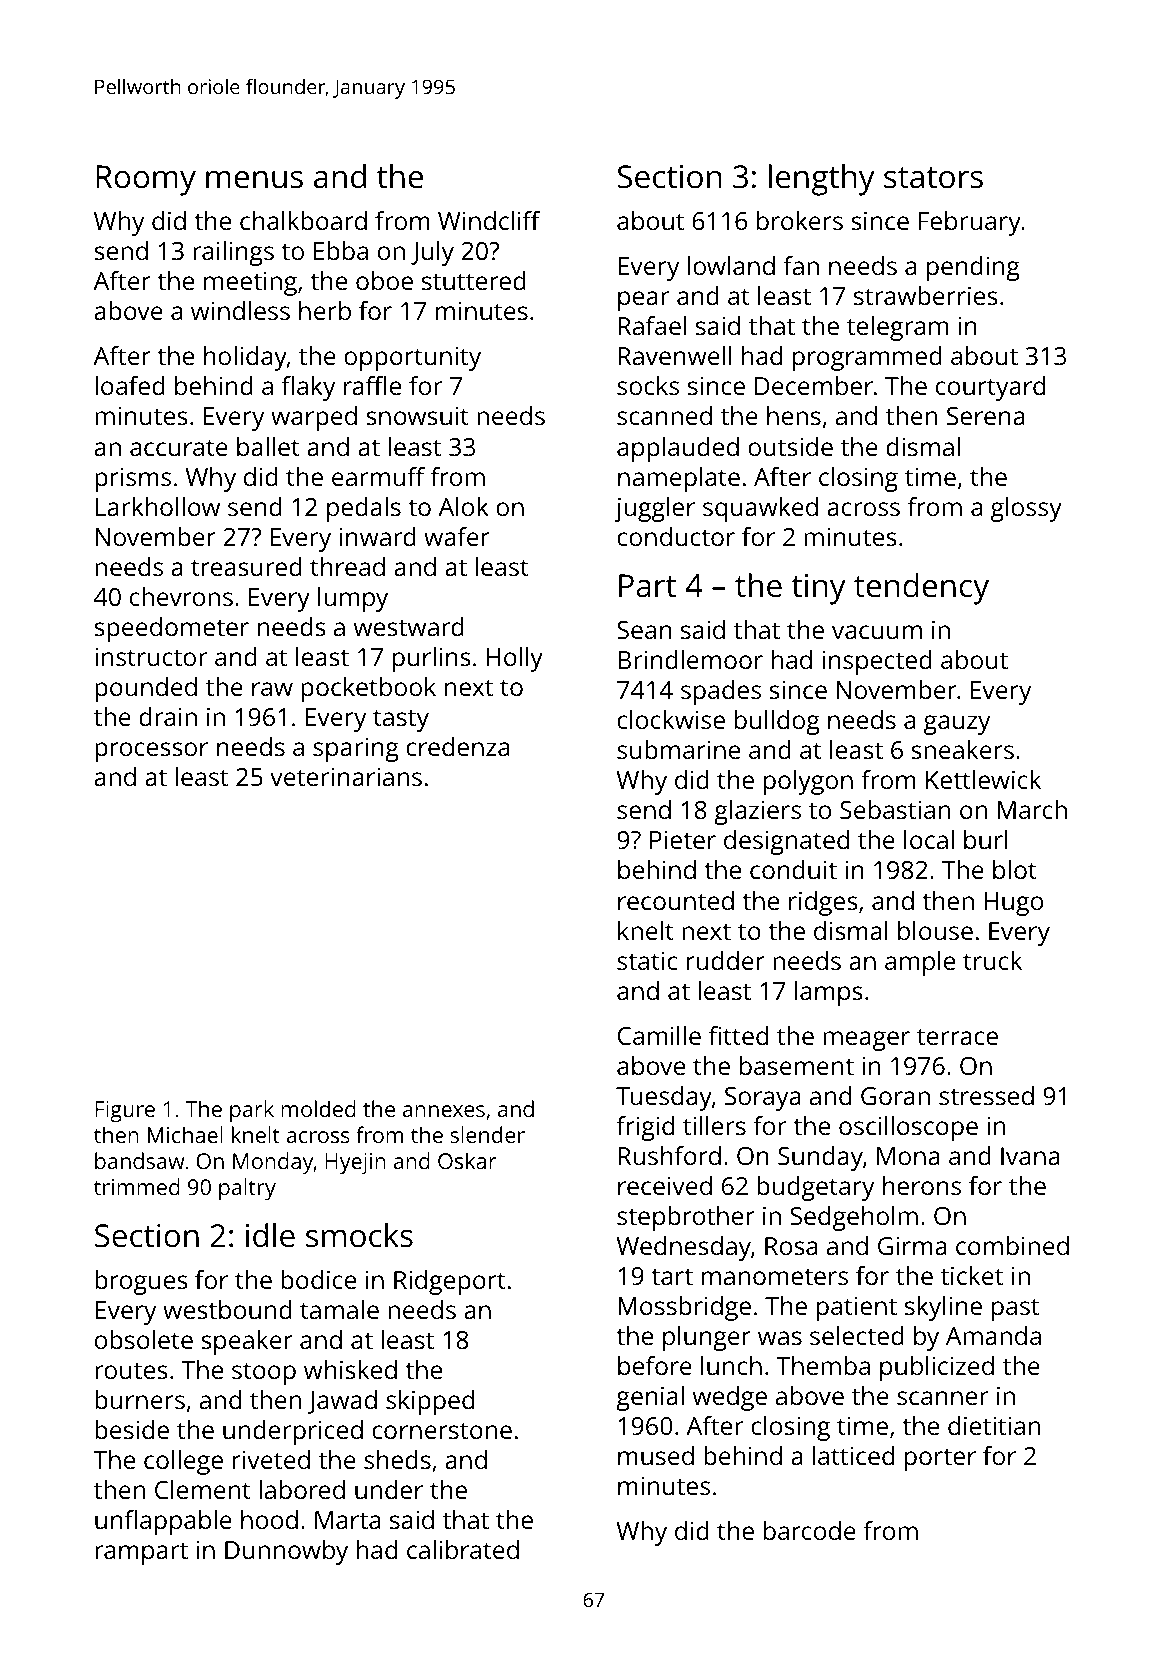 The width and height of the page is (1165, 1654). Describe the element at coordinates (822, 180) in the page. I see `lengthy` at that location.
